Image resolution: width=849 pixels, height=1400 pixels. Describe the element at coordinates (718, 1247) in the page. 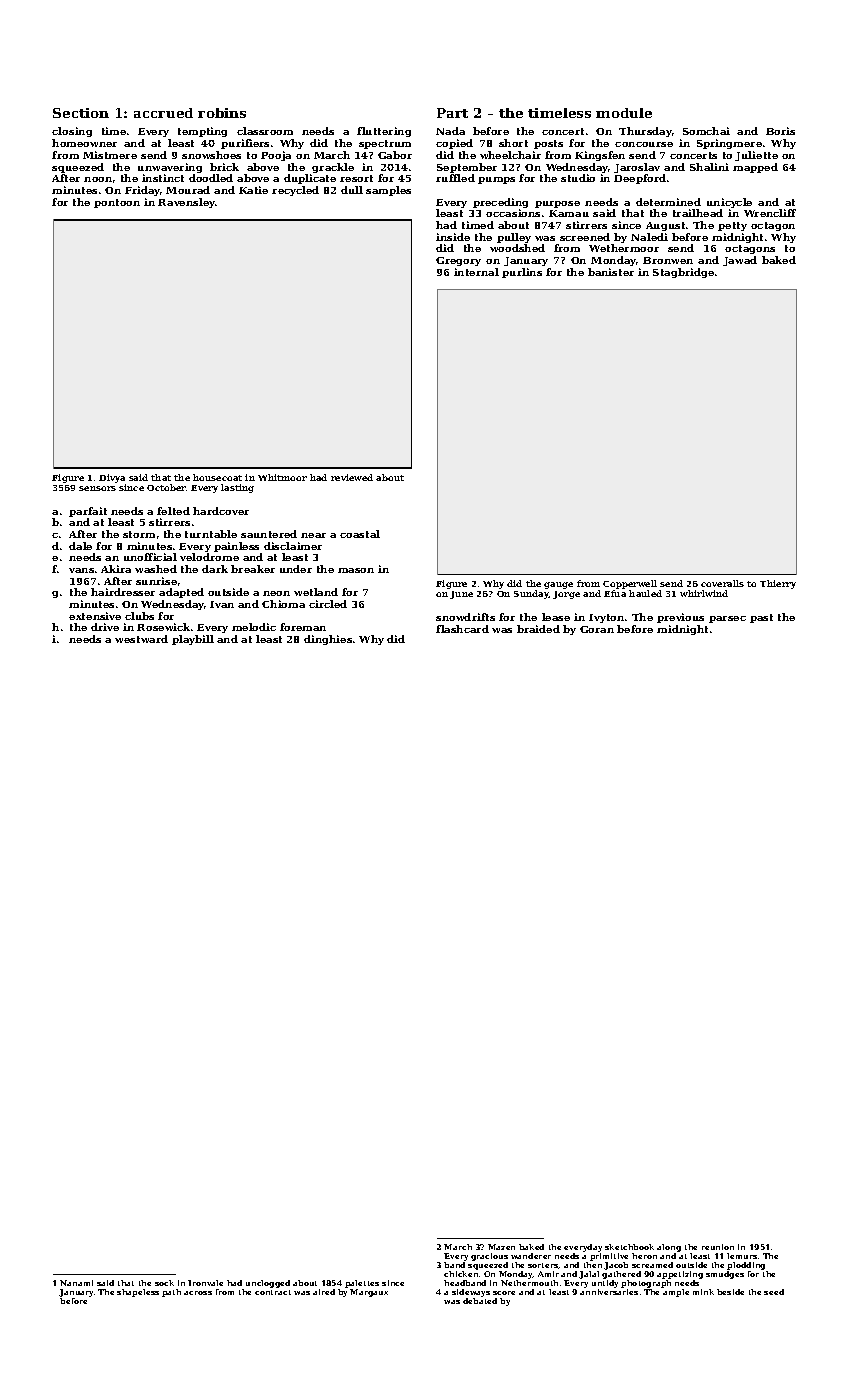

I see `reunion` at that location.
